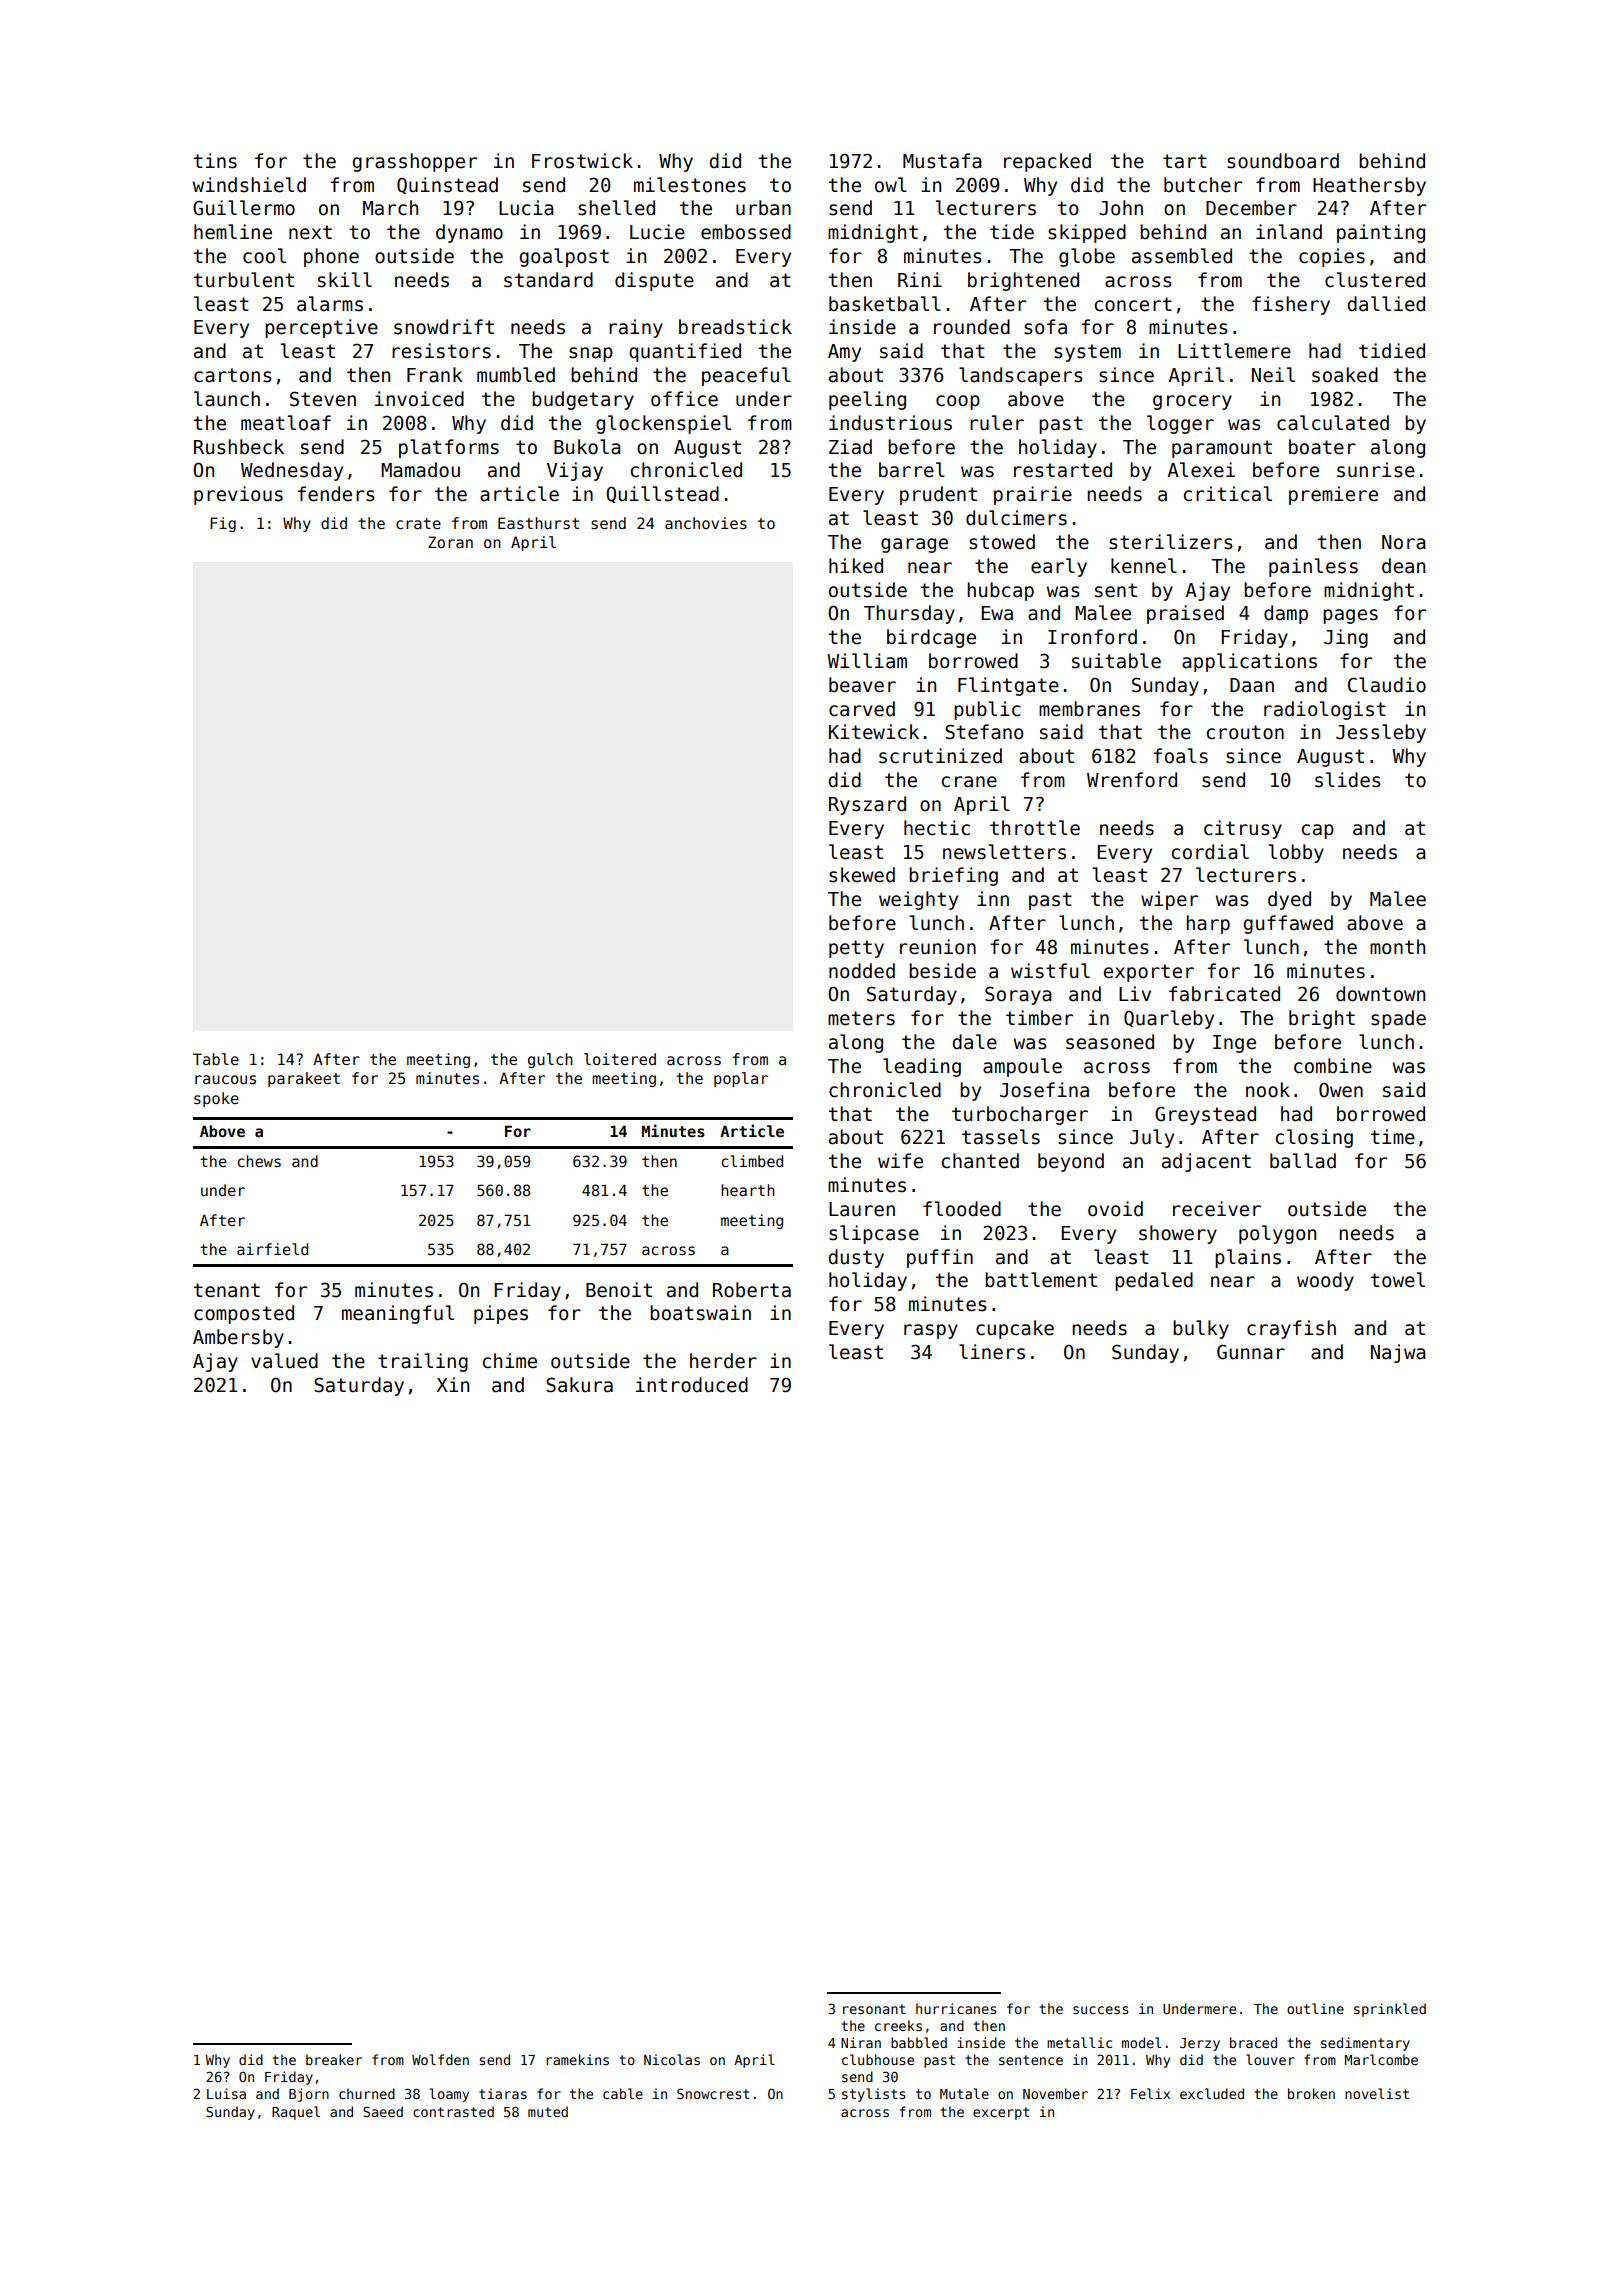 The width and height of the page is (1620, 2292). I want to click on excerpt, so click(1001, 2113).
